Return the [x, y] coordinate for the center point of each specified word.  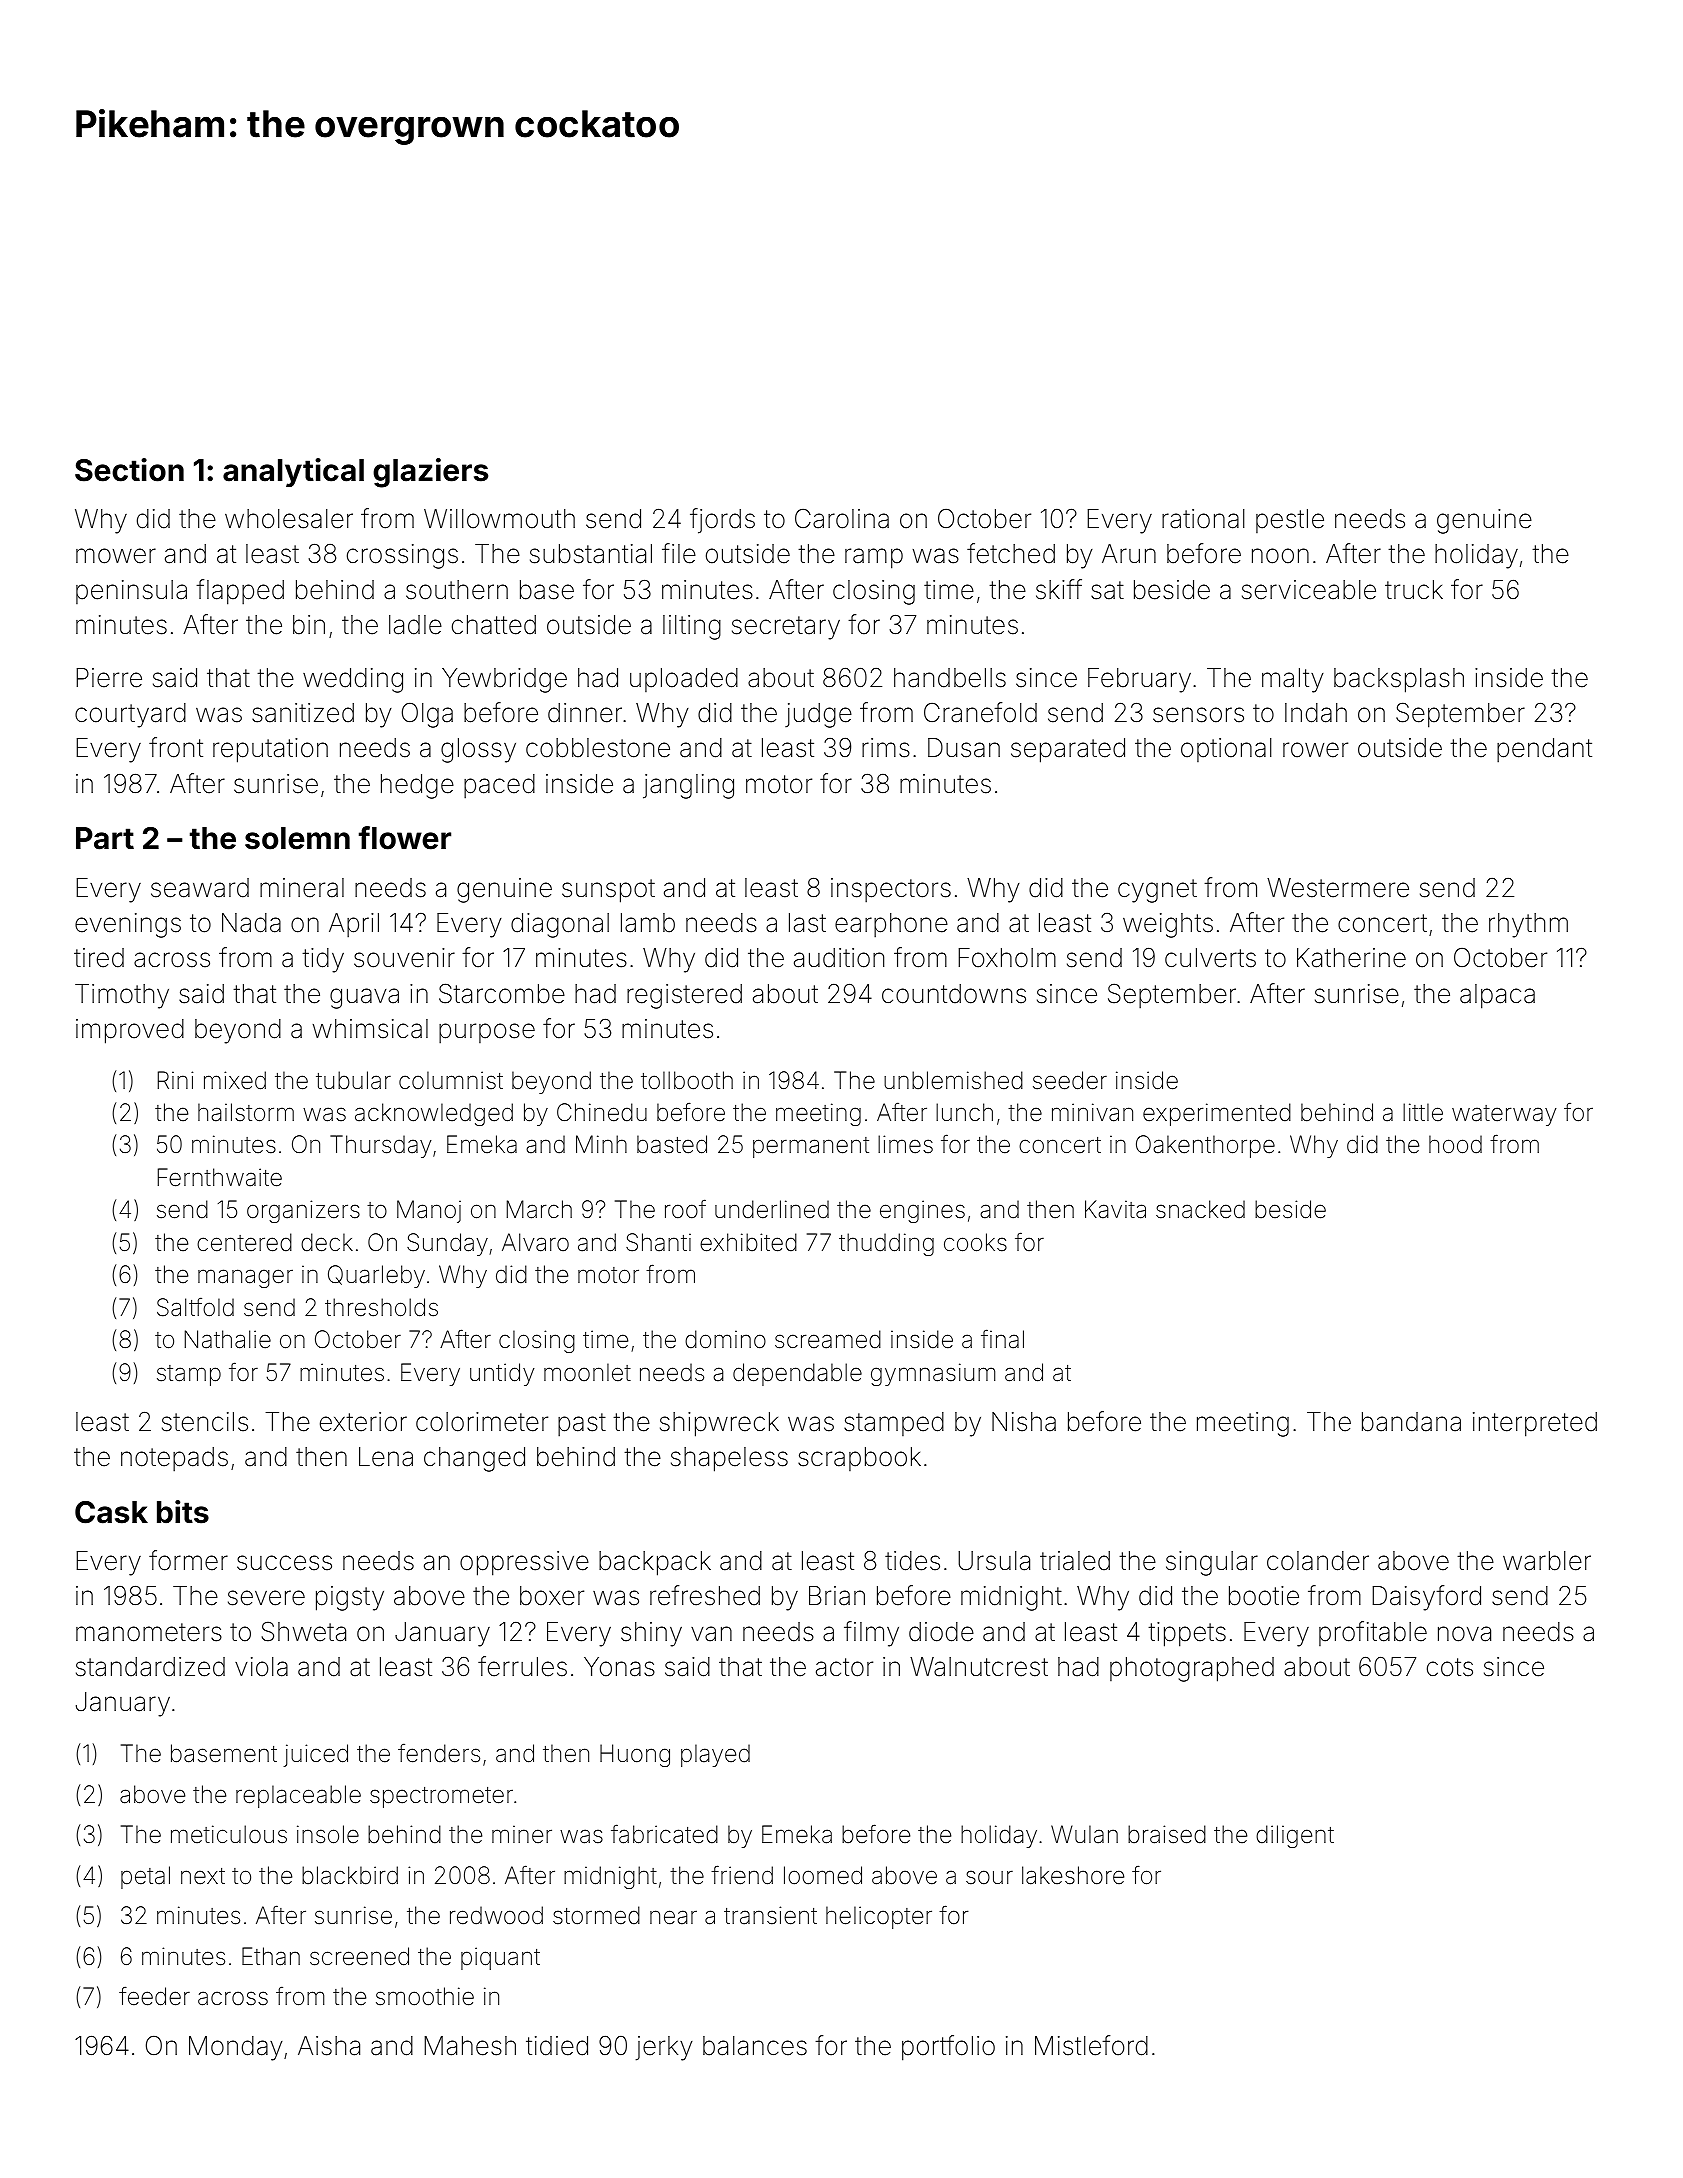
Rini [175, 1080]
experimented [1217, 1114]
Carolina [842, 518]
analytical [293, 472]
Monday [236, 2048]
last [807, 923]
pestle [1290, 521]
